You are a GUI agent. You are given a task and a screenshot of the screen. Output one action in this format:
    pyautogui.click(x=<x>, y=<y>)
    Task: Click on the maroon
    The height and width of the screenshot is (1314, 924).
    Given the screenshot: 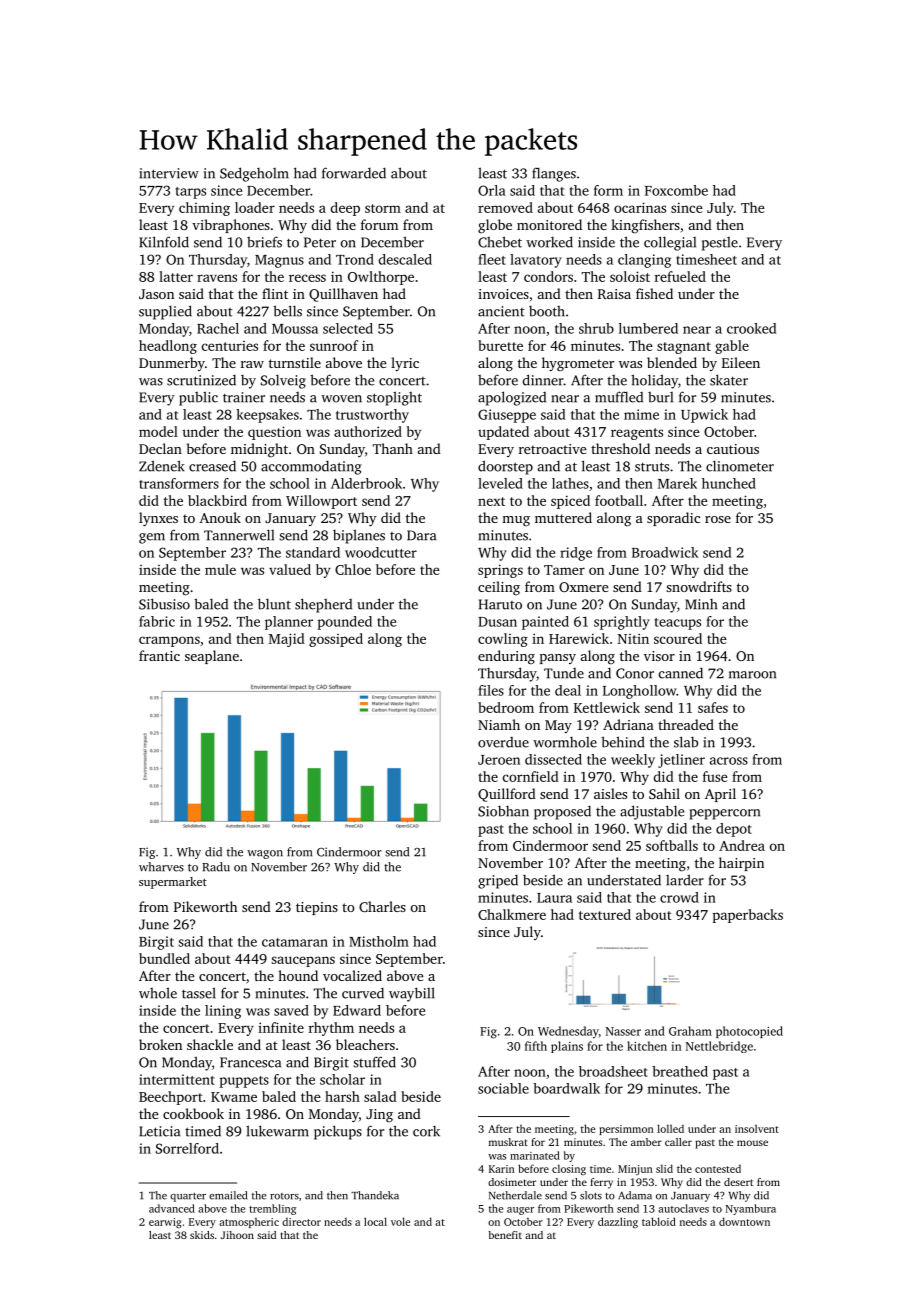 What is the action you would take?
    pyautogui.click(x=752, y=675)
